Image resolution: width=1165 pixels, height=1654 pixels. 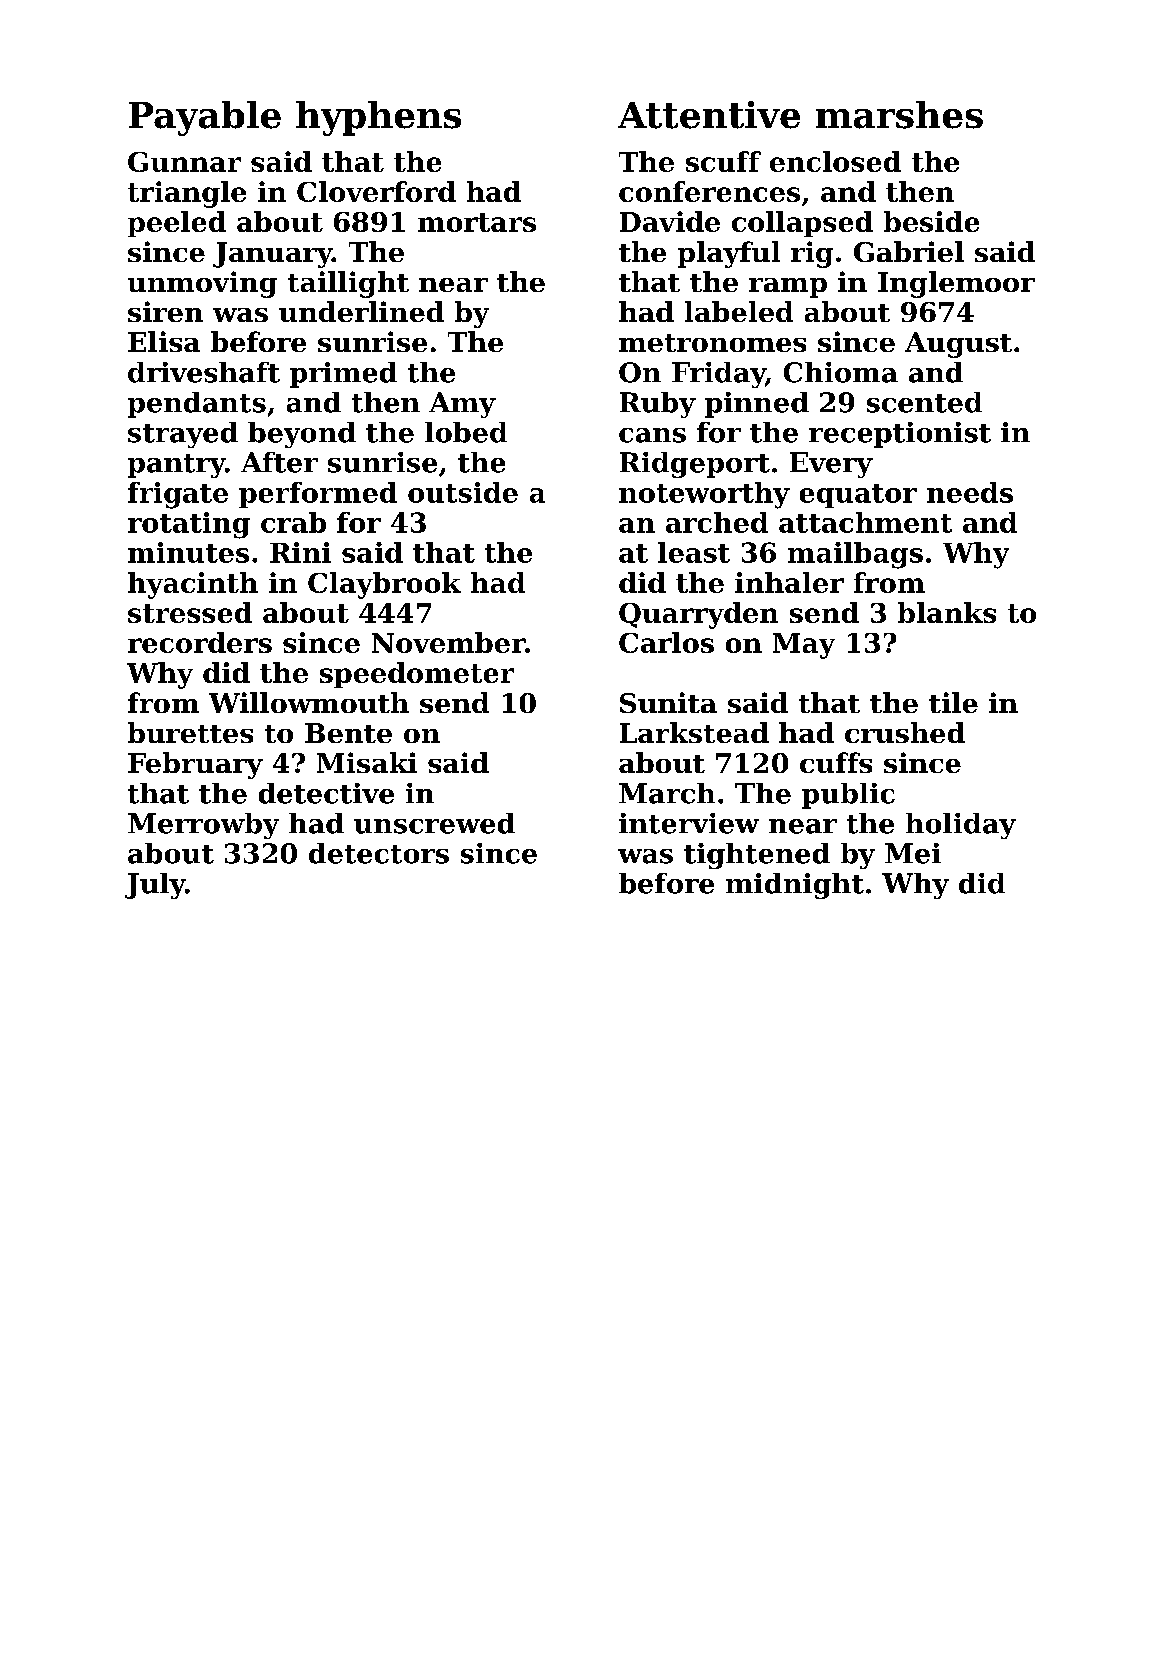 What do you see at coordinates (293, 522) in the screenshot?
I see `crab` at bounding box center [293, 522].
